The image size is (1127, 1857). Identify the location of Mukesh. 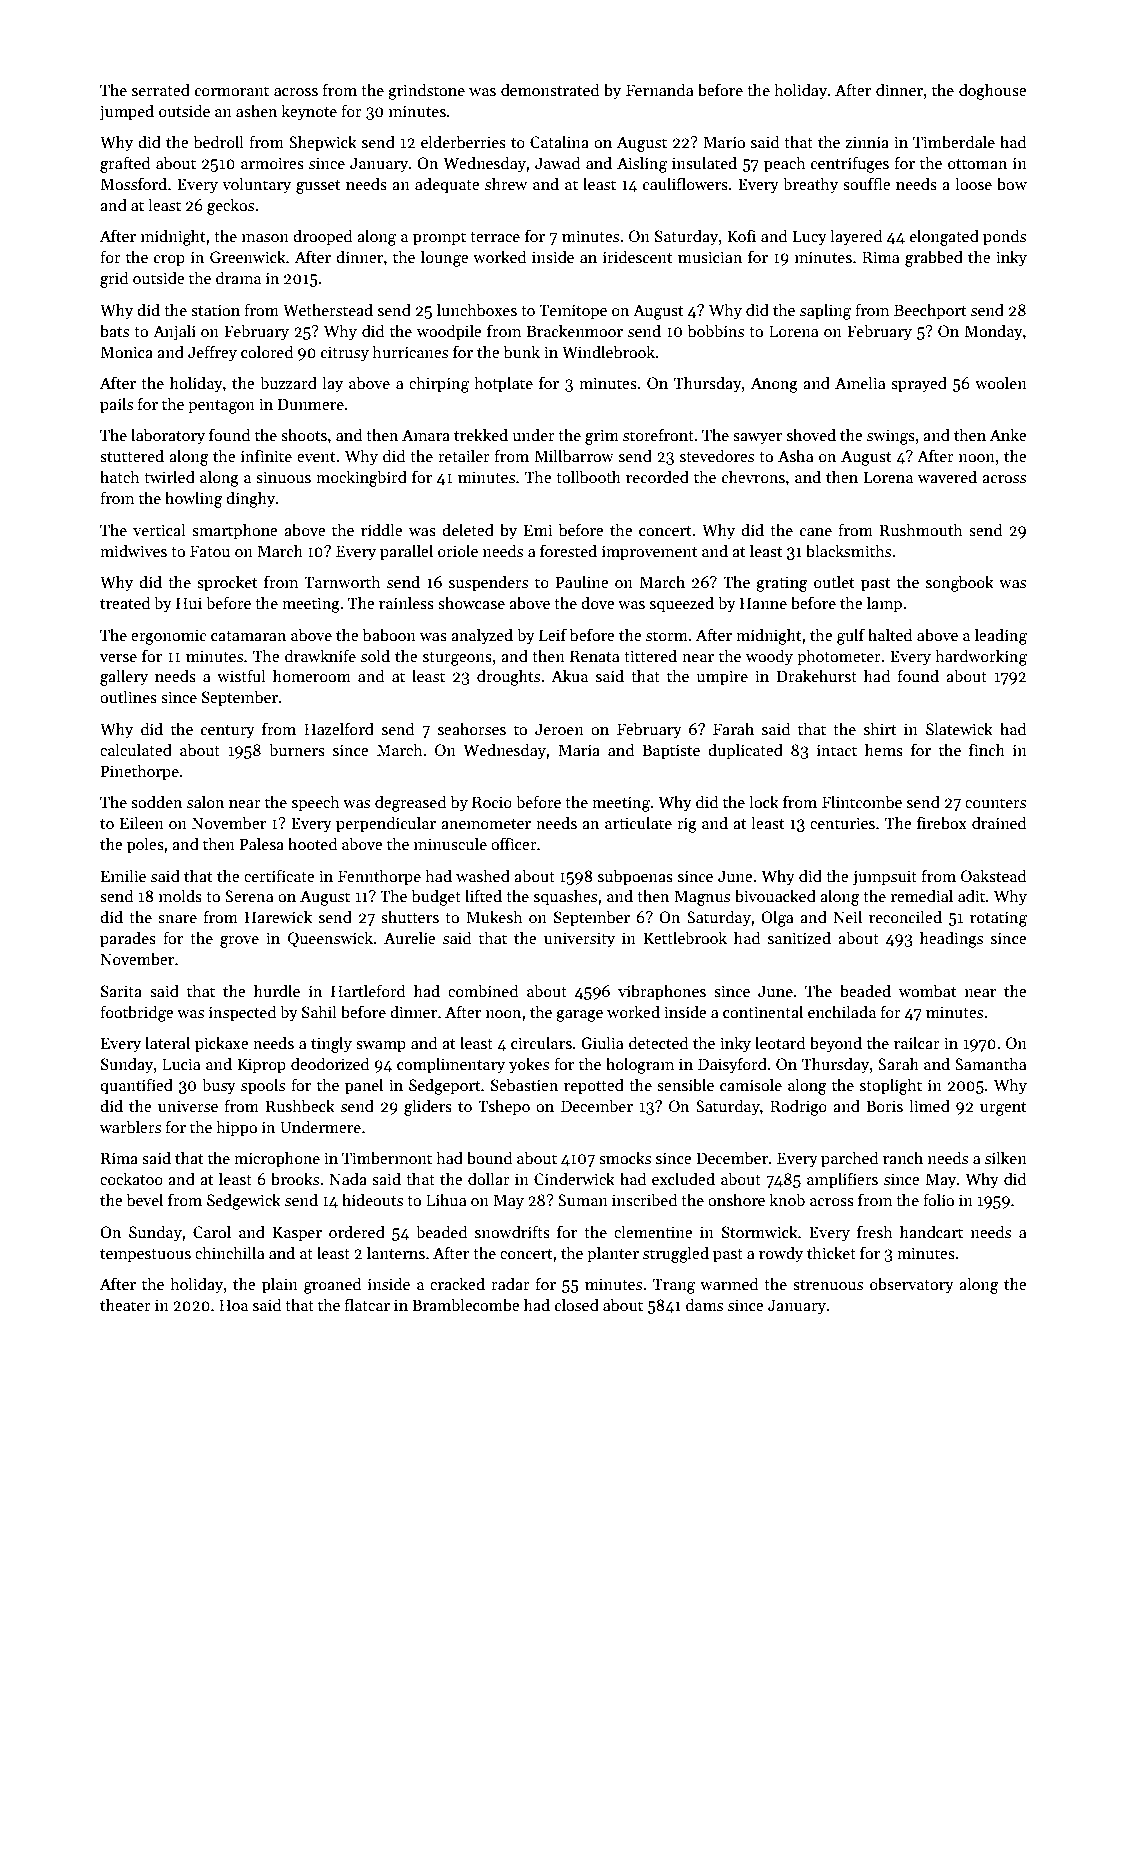
(494, 916).
